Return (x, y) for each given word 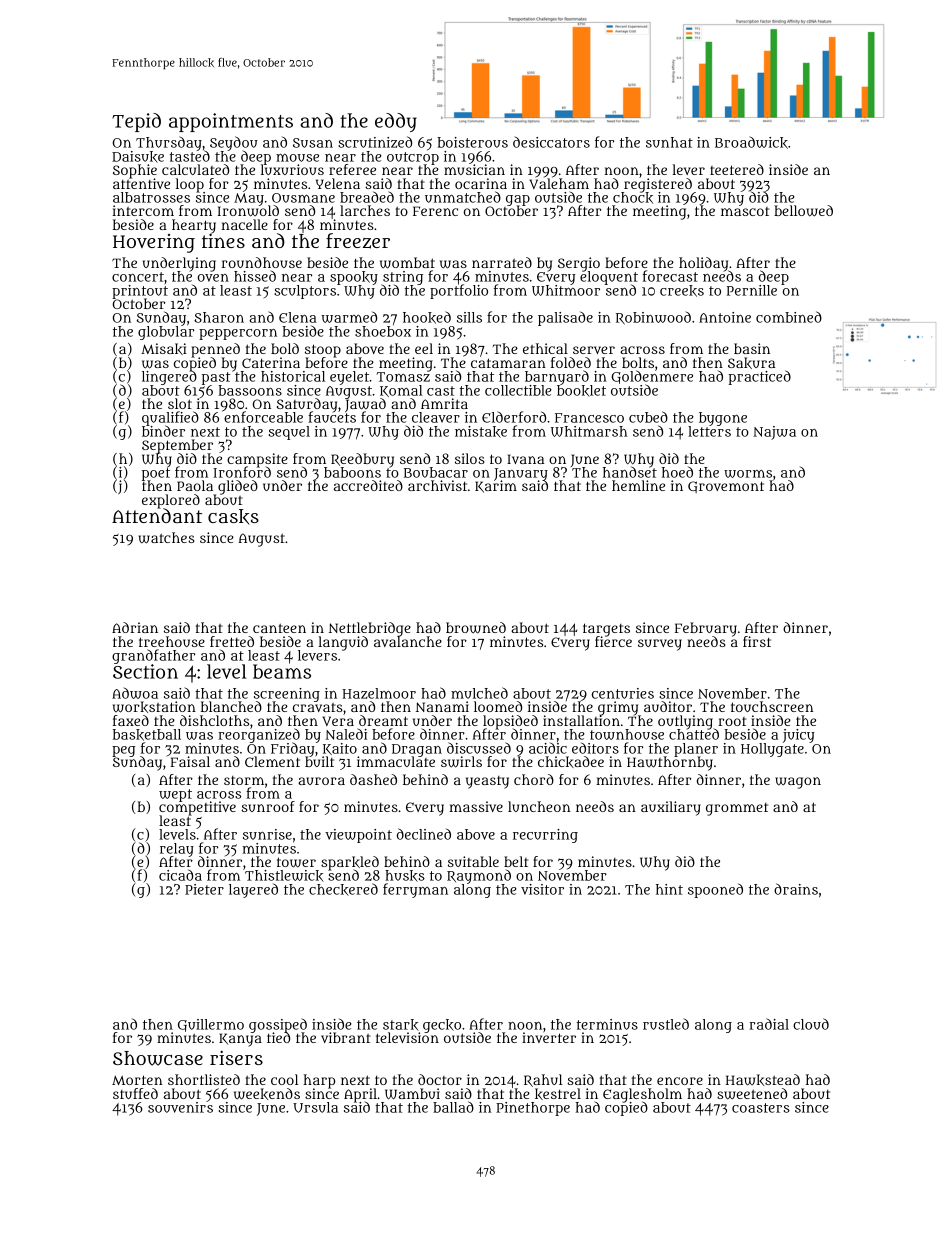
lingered (169, 378)
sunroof (268, 806)
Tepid (136, 122)
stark (401, 1025)
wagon (798, 783)
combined (789, 317)
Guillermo (211, 1025)
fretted (232, 641)
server (594, 350)
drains (796, 889)
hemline (638, 485)
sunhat (669, 142)
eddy (396, 122)
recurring (545, 836)
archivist (437, 485)
